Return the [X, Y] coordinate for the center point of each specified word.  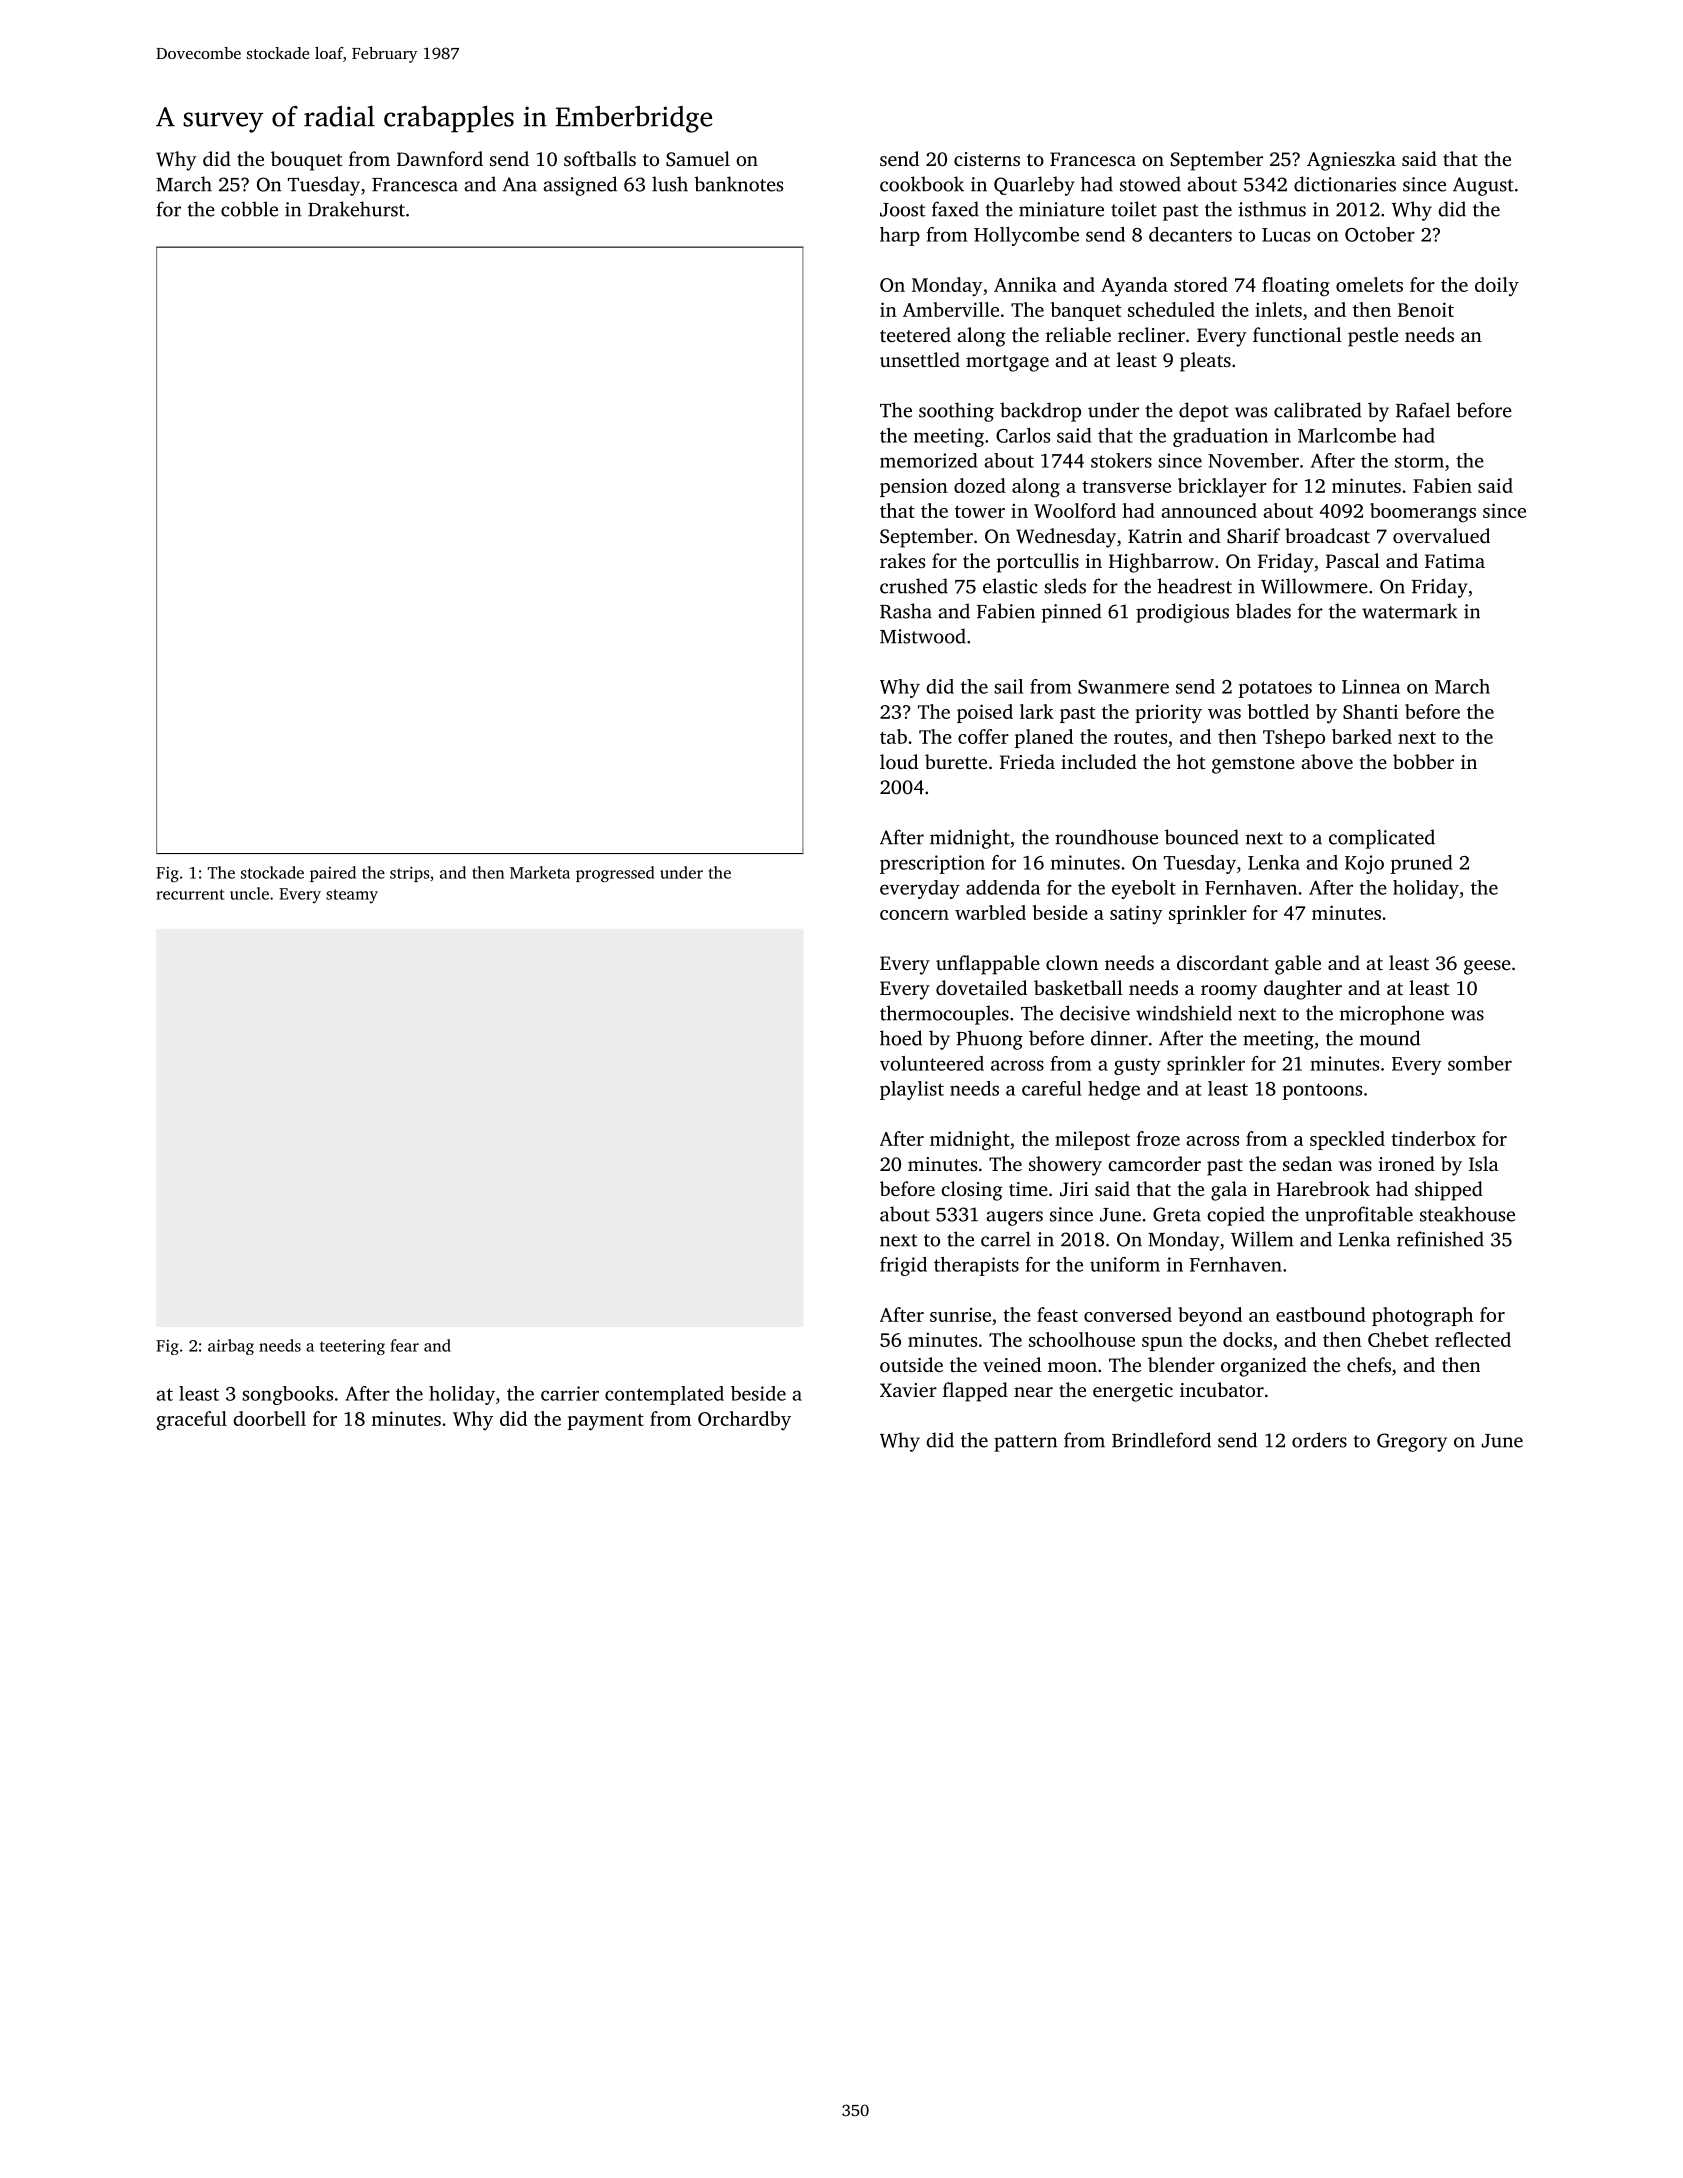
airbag [231, 1347]
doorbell [269, 1418]
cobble [249, 209]
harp [900, 236]
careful [1052, 1088]
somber [1480, 1063]
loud [899, 761]
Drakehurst [356, 209]
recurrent [190, 894]
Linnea [1371, 686]
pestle [1373, 337]
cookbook [922, 184]
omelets [1369, 284]
